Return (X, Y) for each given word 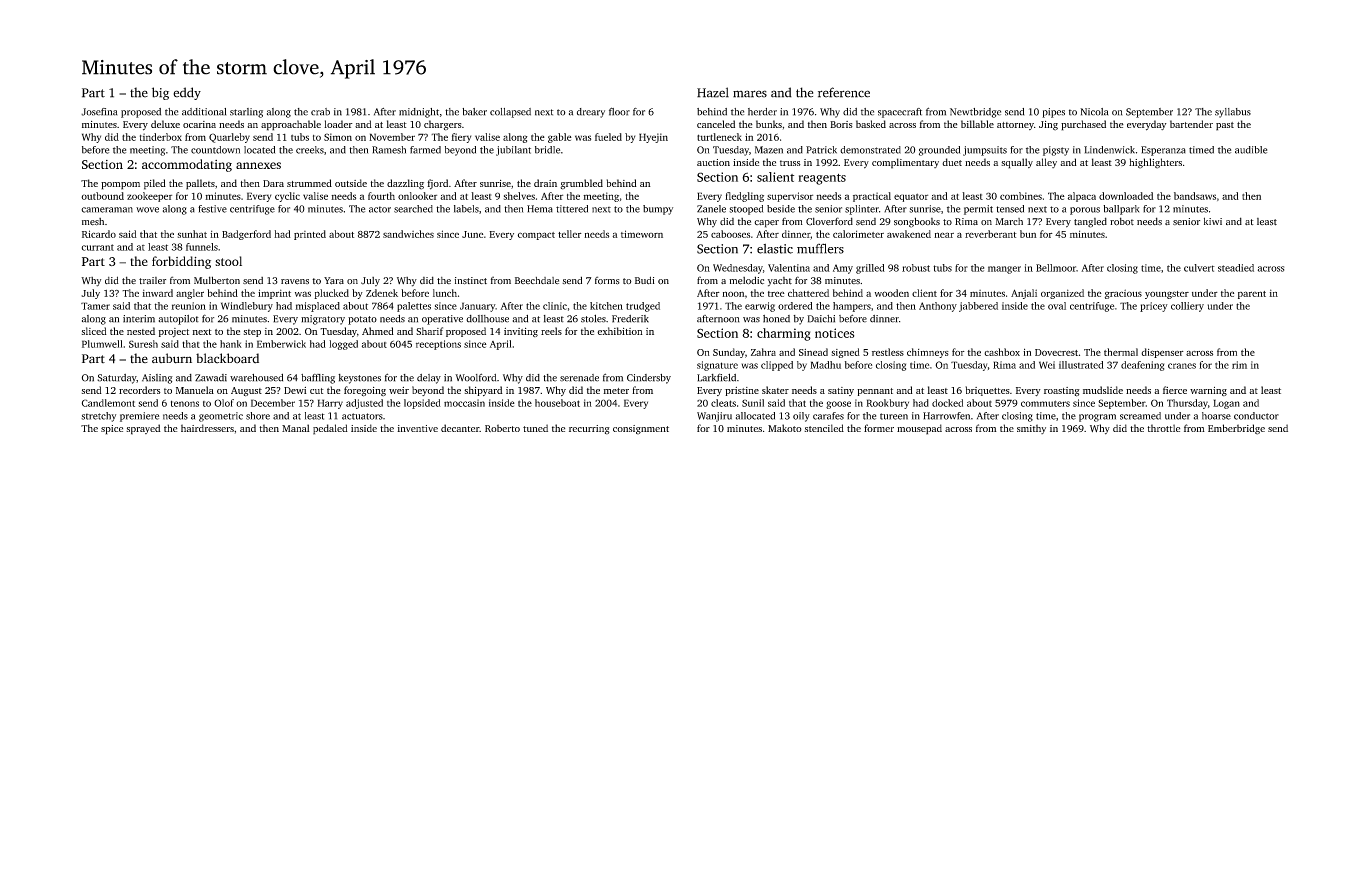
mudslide (1103, 390)
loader (338, 124)
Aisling (157, 379)
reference (844, 92)
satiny (841, 391)
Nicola (1094, 112)
